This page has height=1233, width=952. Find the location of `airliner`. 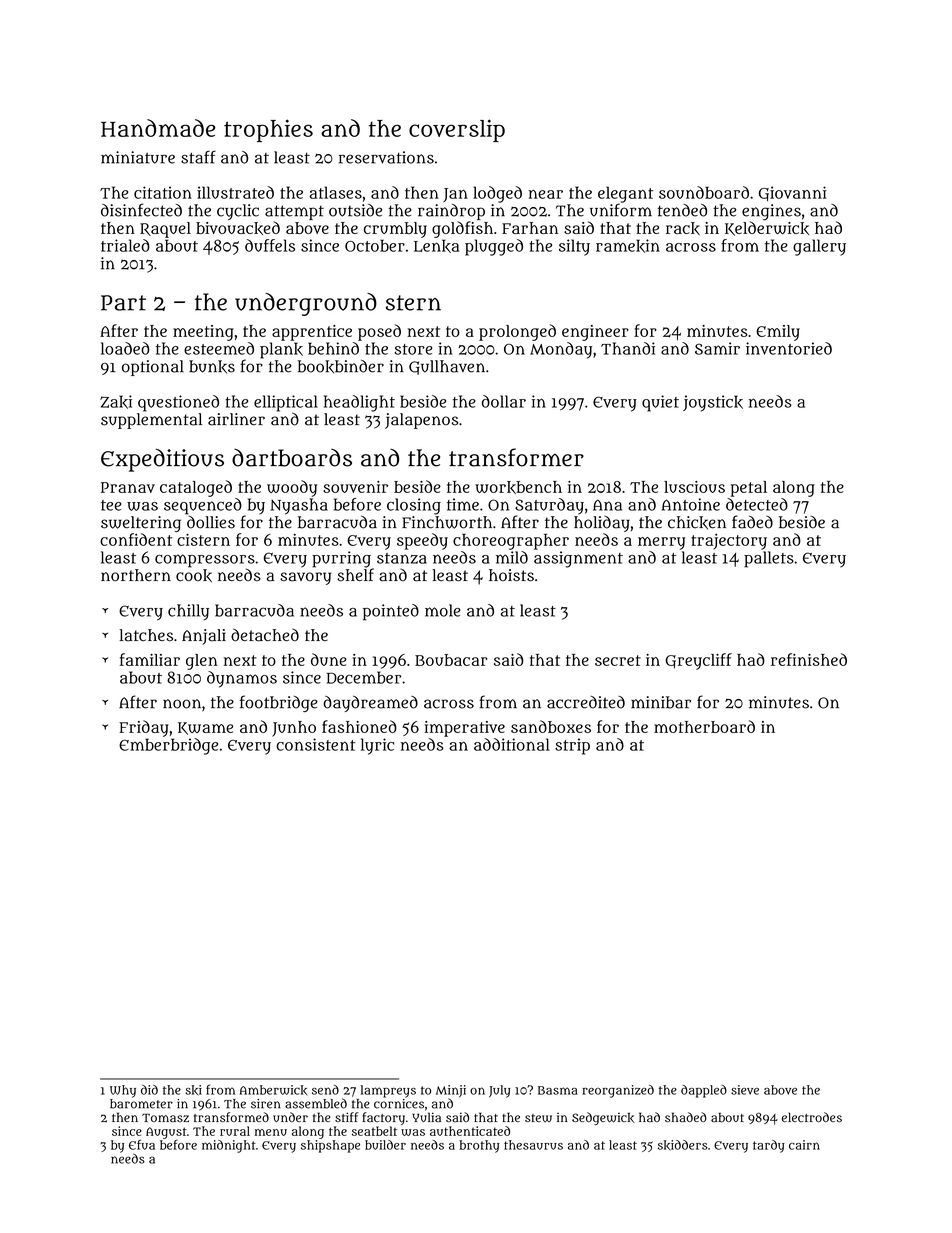

airliner is located at coordinates (236, 419).
